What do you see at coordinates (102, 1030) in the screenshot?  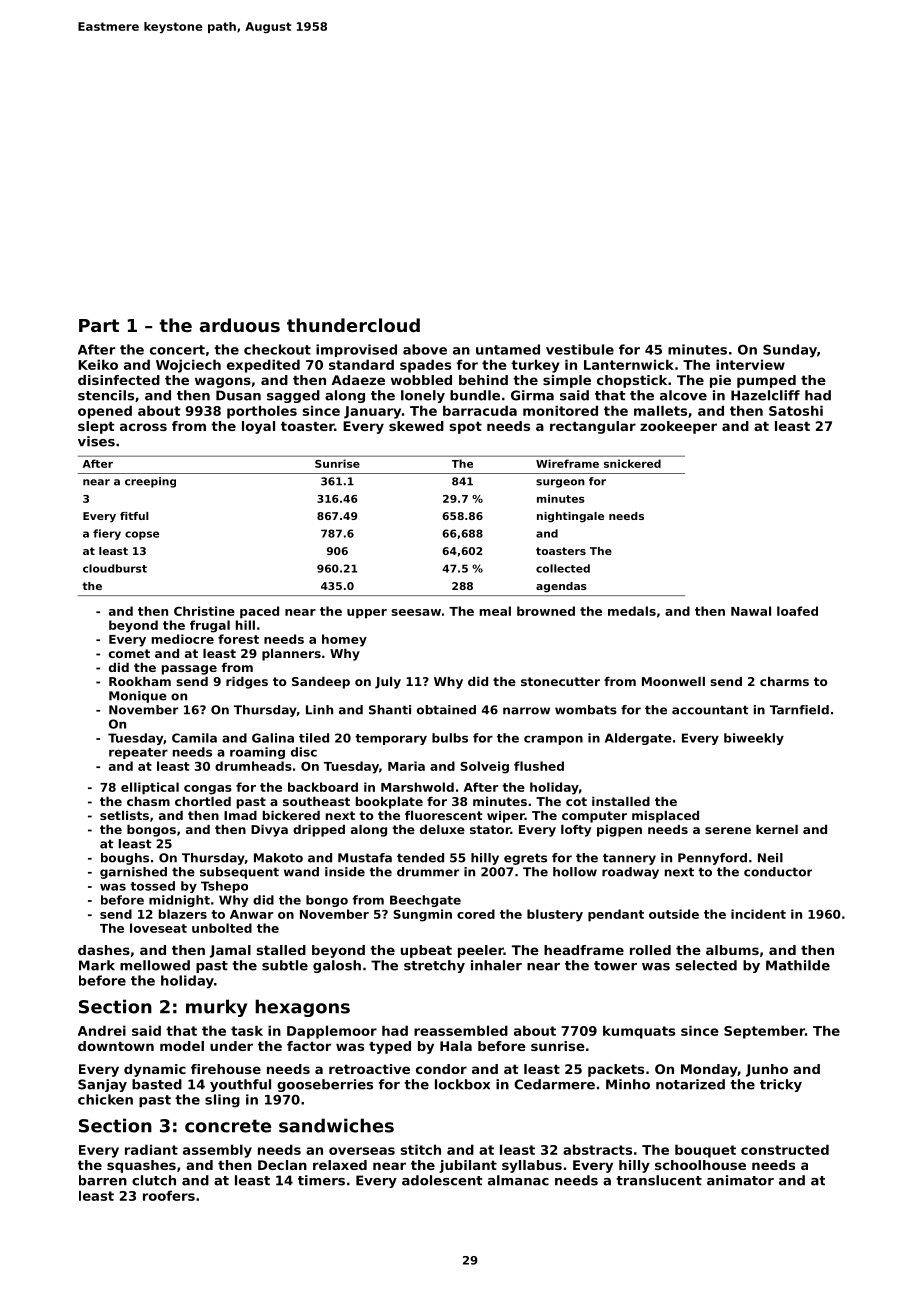 I see `Andrei` at bounding box center [102, 1030].
